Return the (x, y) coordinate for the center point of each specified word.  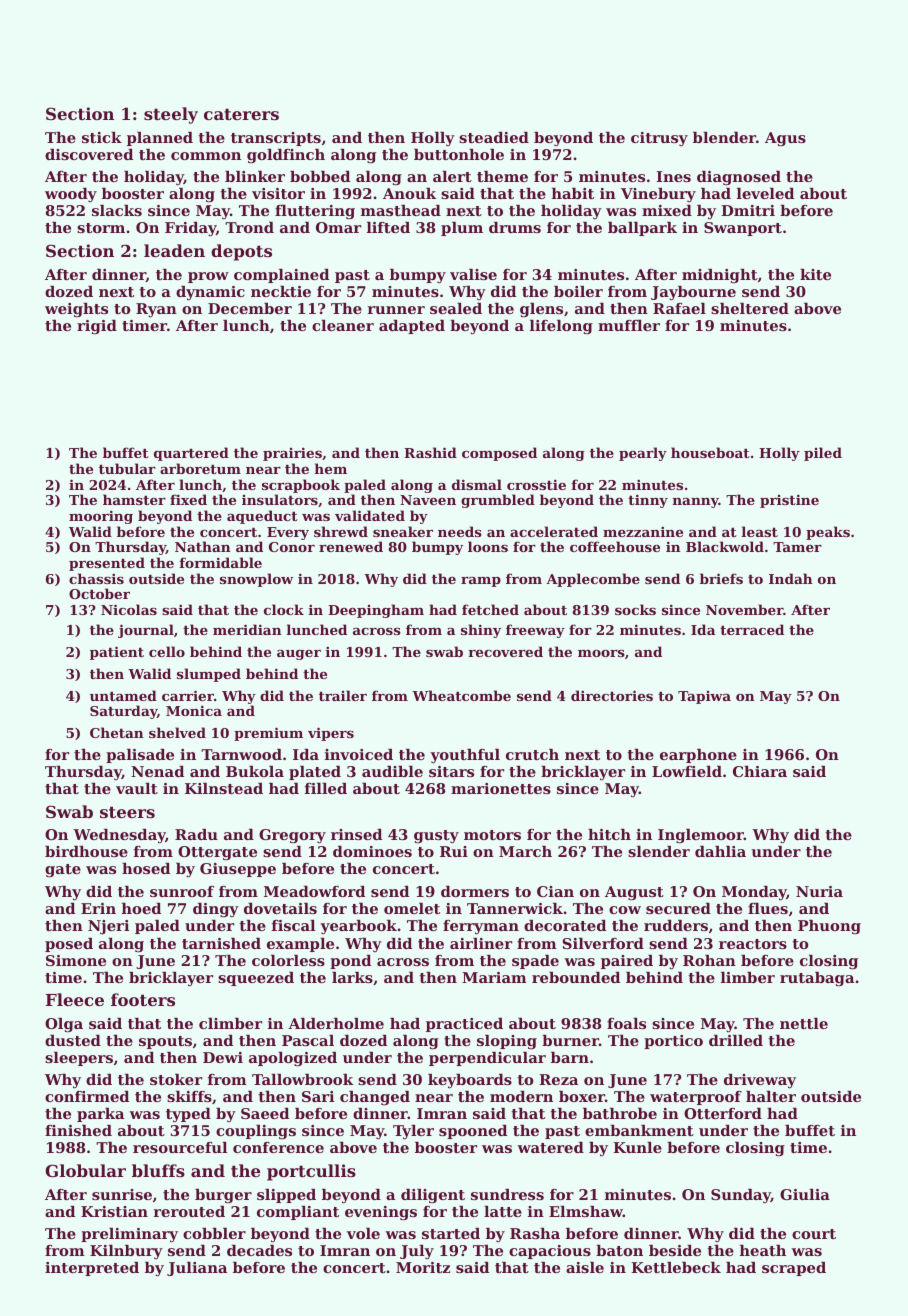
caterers (241, 114)
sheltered (750, 308)
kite (815, 274)
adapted (412, 327)
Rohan (709, 960)
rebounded (576, 977)
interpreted (92, 1269)
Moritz (423, 1267)
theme (502, 176)
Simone (76, 960)
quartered (191, 454)
